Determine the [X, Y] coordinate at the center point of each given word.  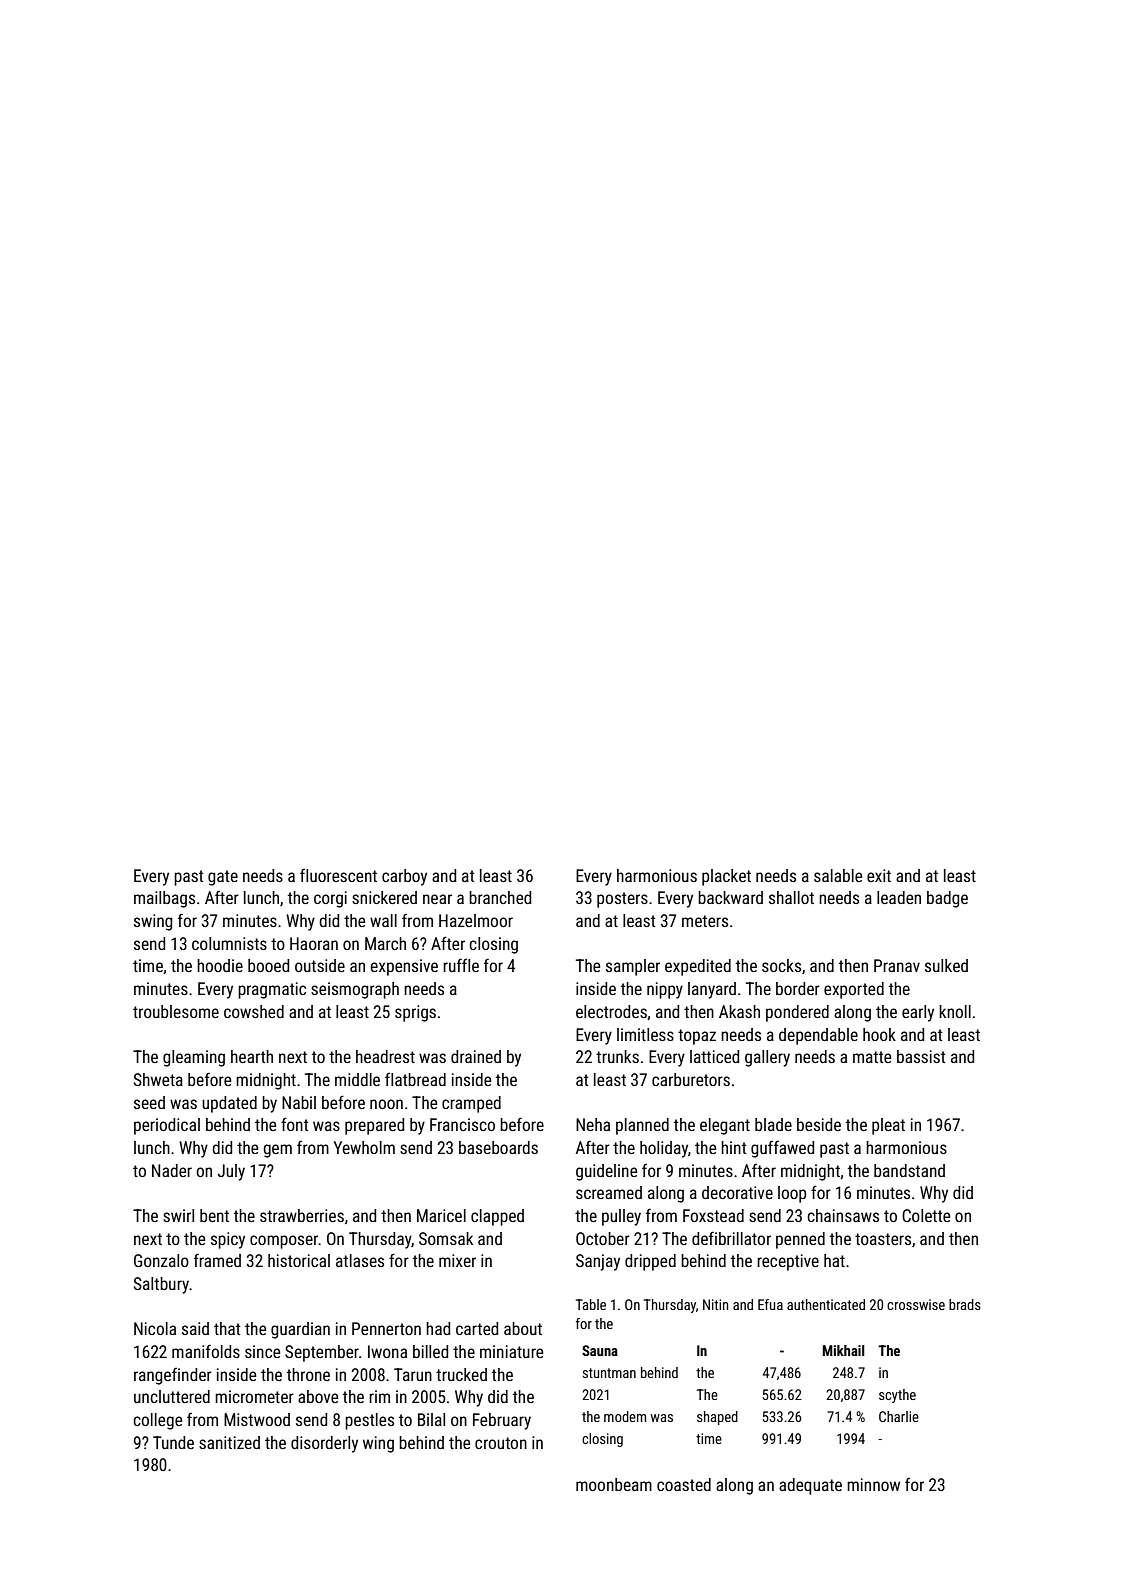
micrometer [254, 1396]
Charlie [899, 1416]
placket [726, 877]
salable [838, 875]
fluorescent [338, 875]
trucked [461, 1374]
